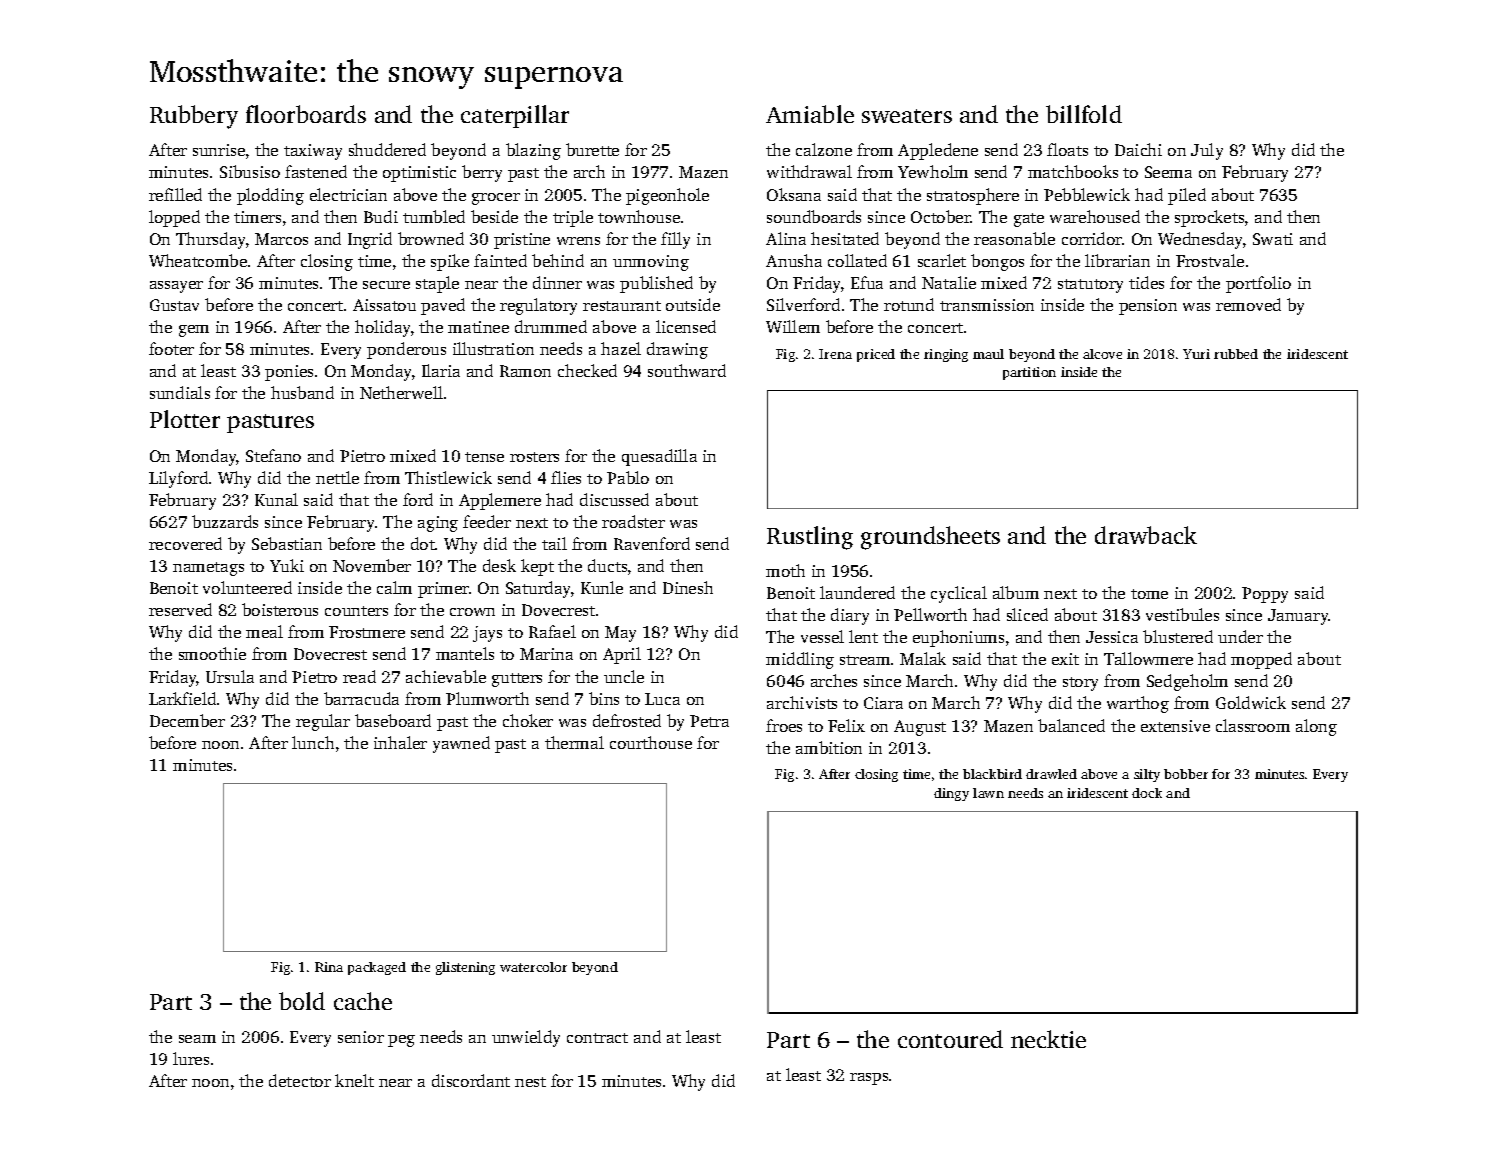  What do you see at coordinates (533, 967) in the image?
I see `watercolor` at bounding box center [533, 967].
